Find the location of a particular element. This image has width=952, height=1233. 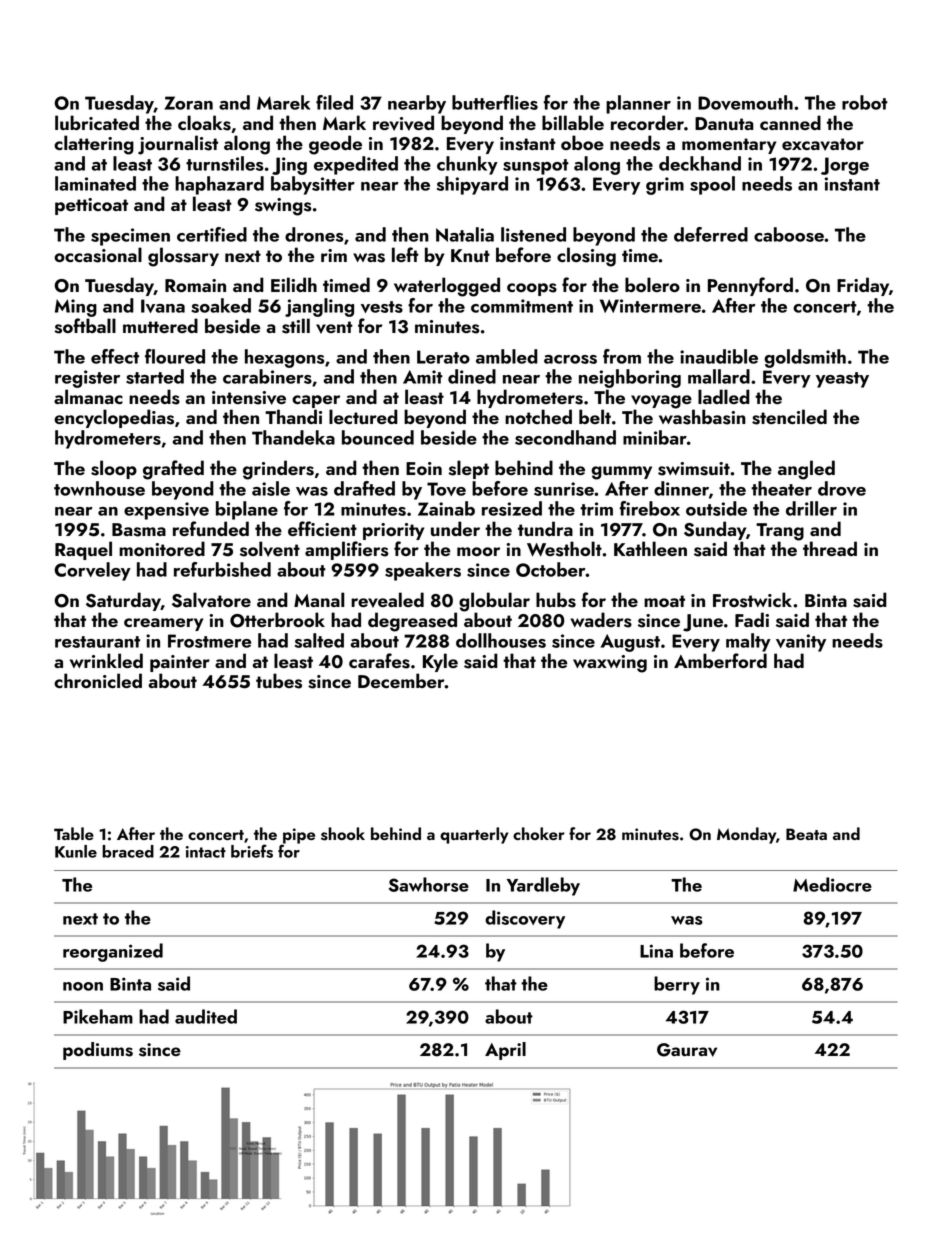

revived is located at coordinates (403, 123).
